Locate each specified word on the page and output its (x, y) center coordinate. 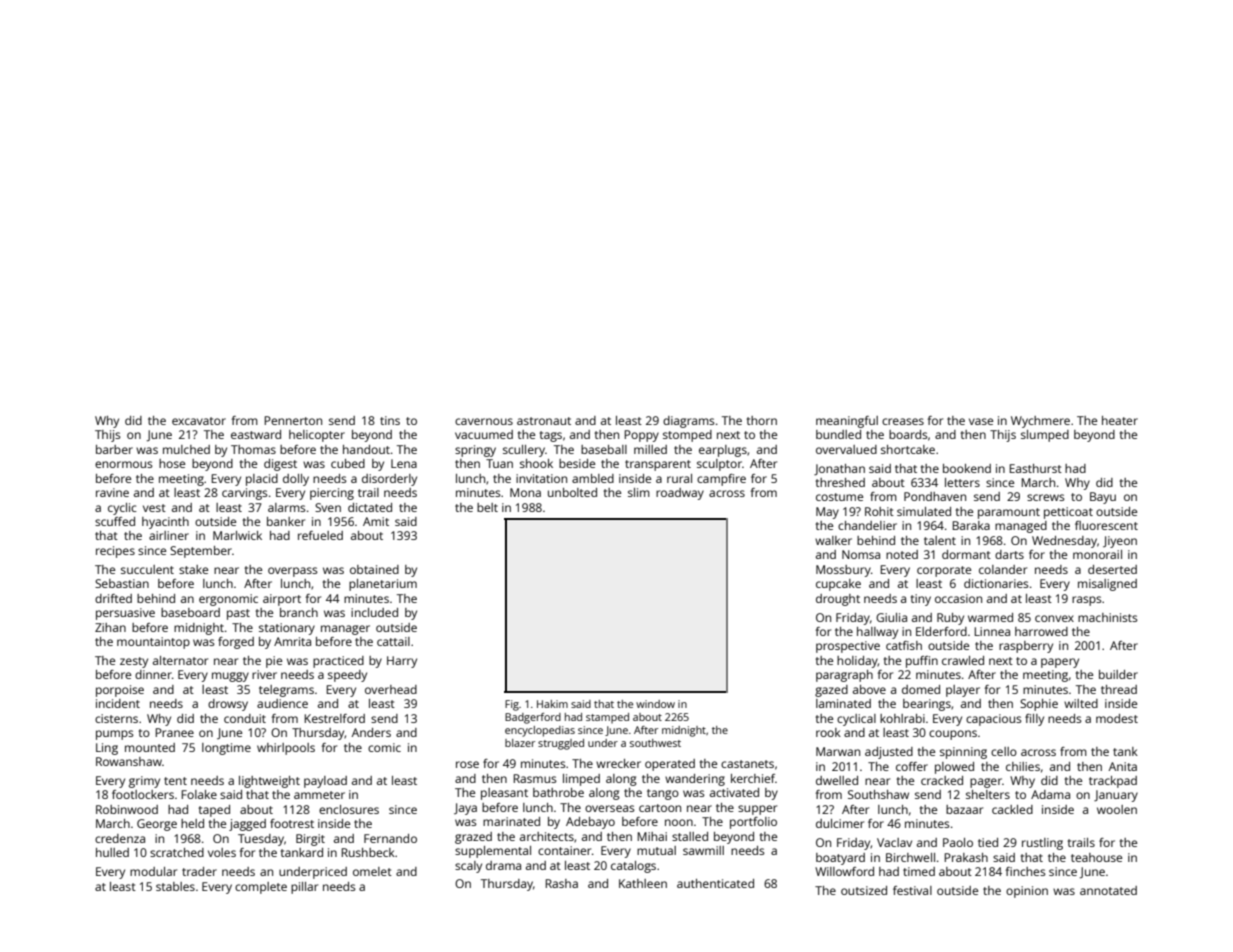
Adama (1050, 794)
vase (981, 421)
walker (833, 540)
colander (1003, 569)
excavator (199, 421)
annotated (1108, 890)
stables (175, 886)
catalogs (633, 867)
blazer (520, 743)
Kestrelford (334, 718)
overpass (293, 572)
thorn (762, 420)
